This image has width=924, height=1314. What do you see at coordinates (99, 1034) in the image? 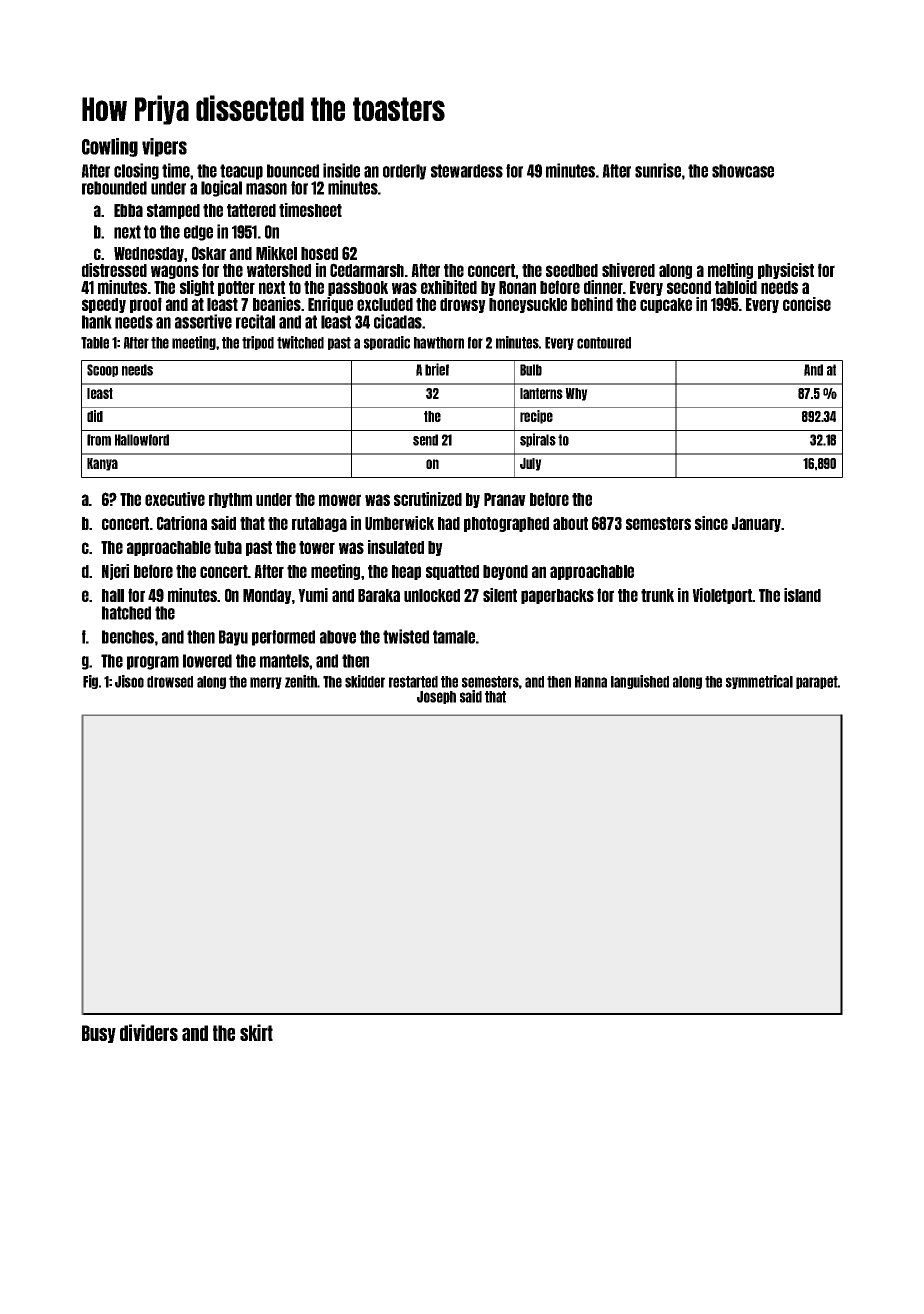
I see `Busy` at bounding box center [99, 1034].
